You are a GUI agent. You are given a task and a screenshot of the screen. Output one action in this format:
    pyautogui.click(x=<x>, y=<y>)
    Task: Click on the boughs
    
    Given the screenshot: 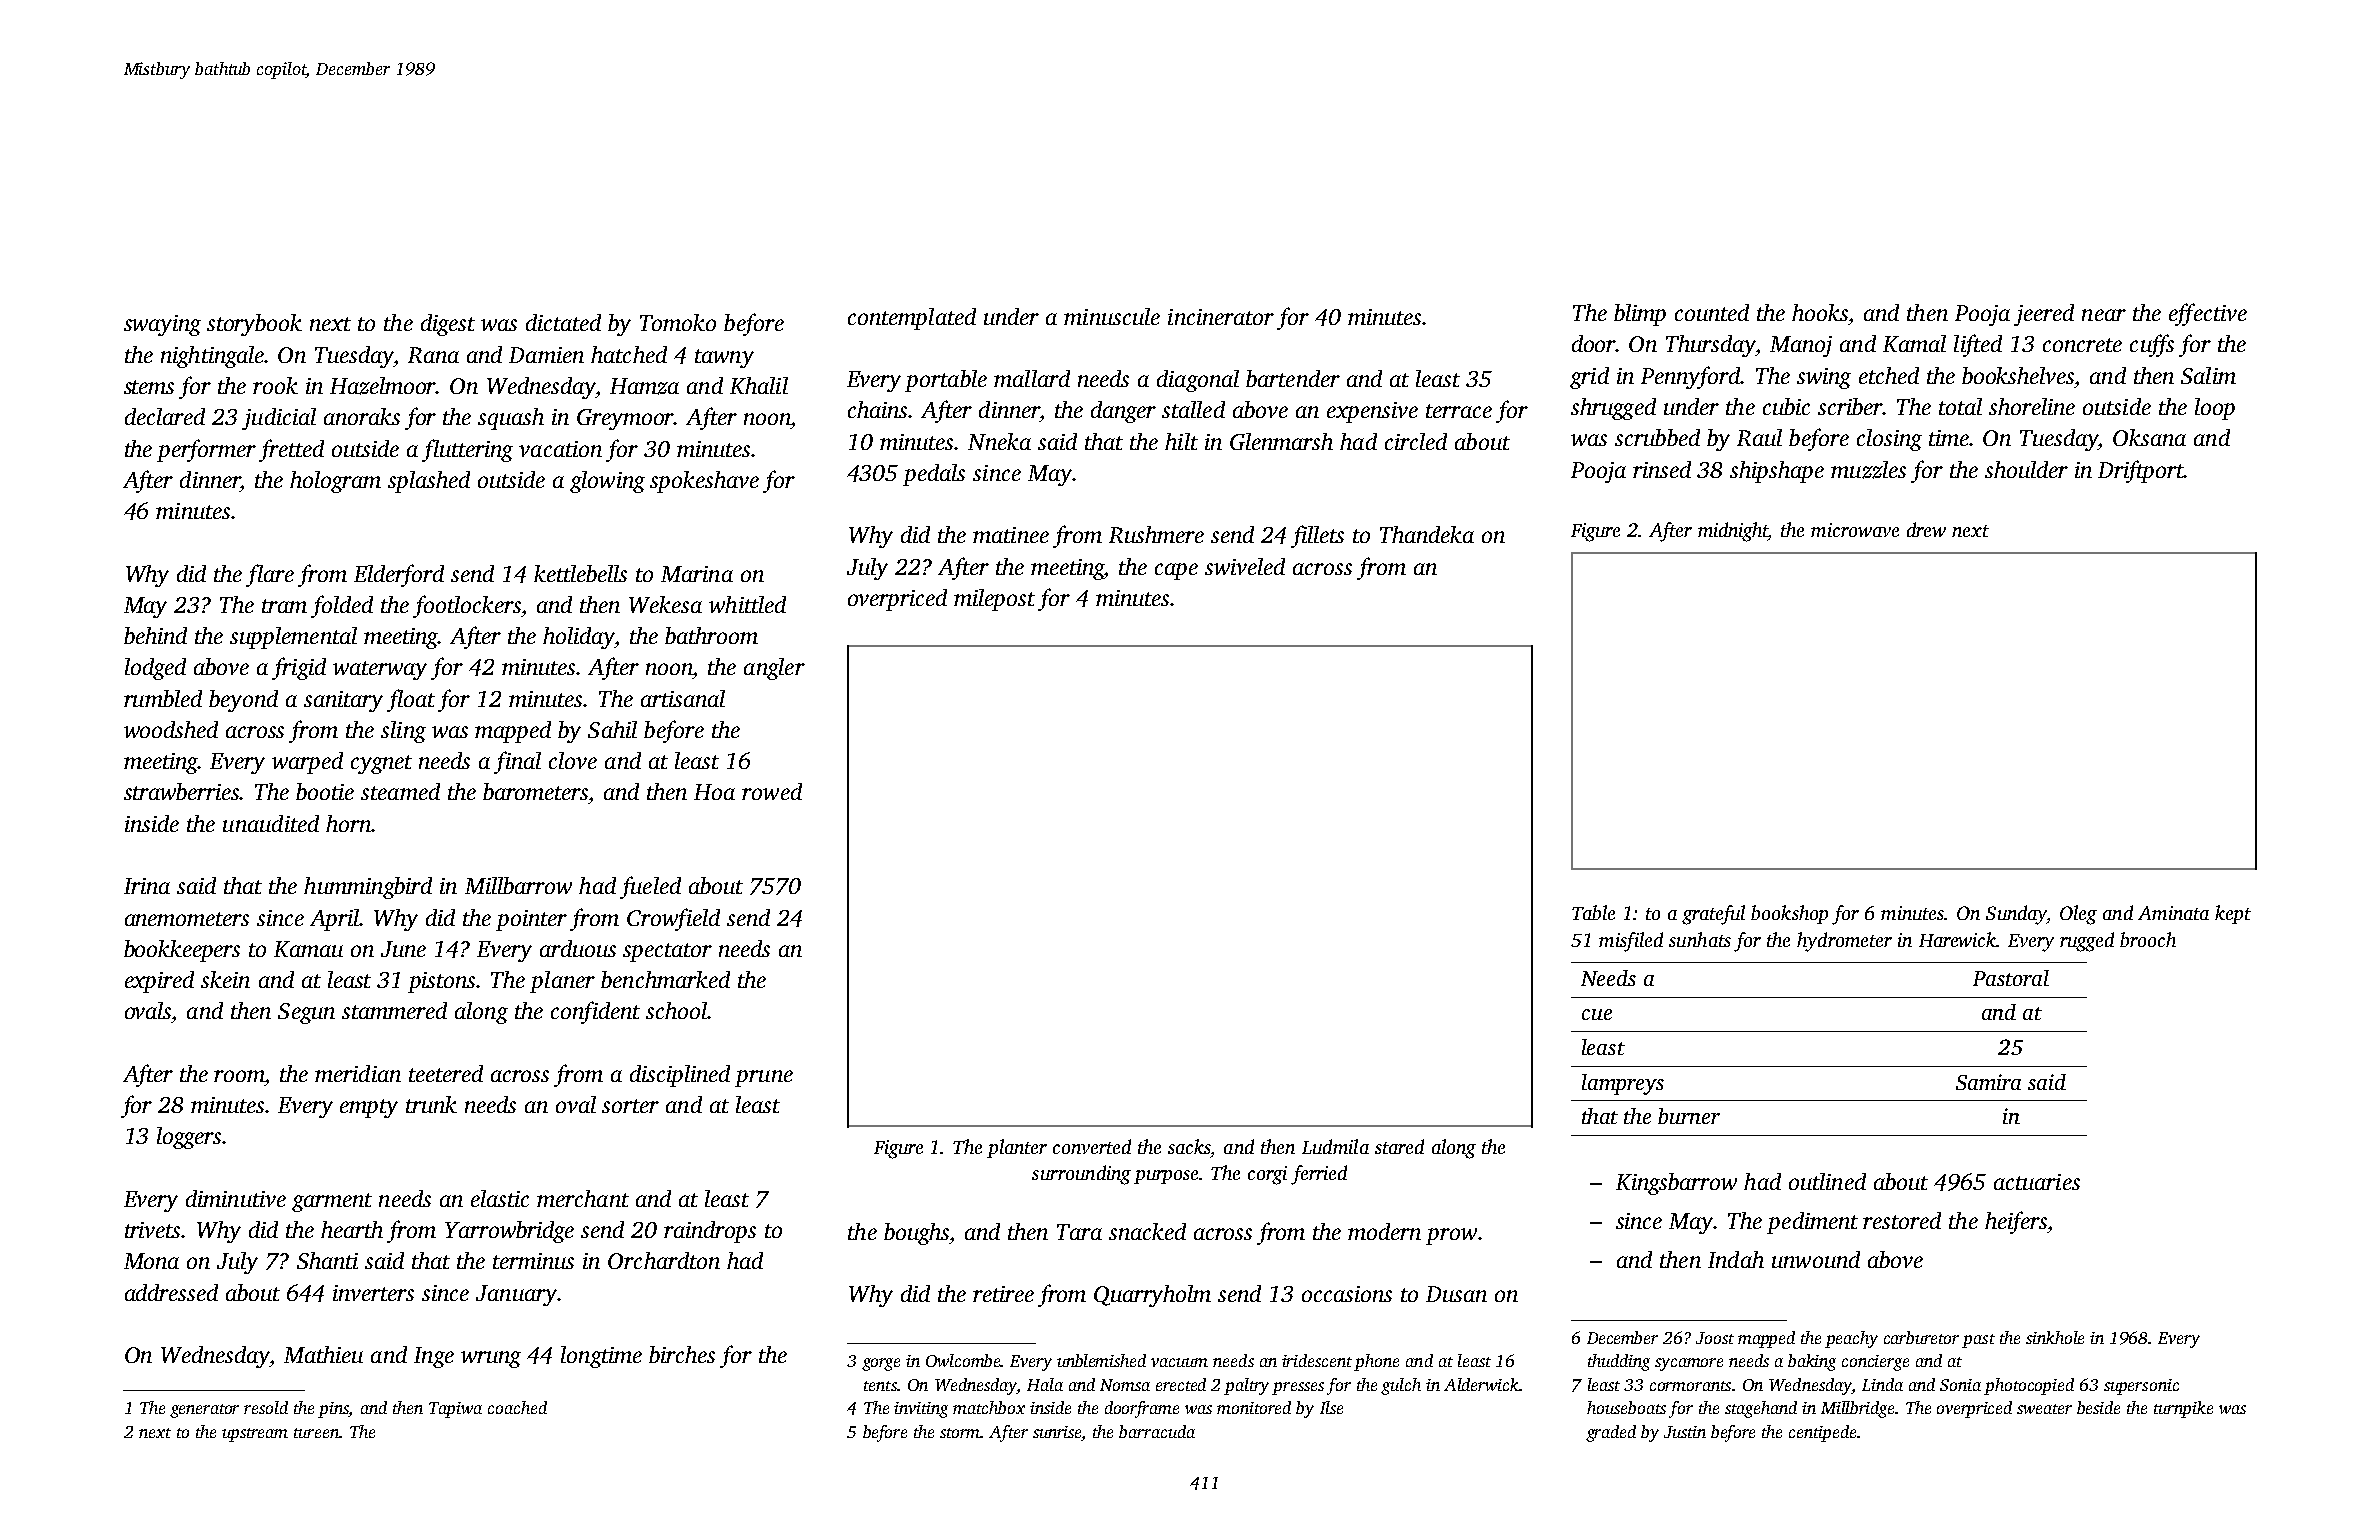 What is the action you would take?
    pyautogui.click(x=916, y=1234)
